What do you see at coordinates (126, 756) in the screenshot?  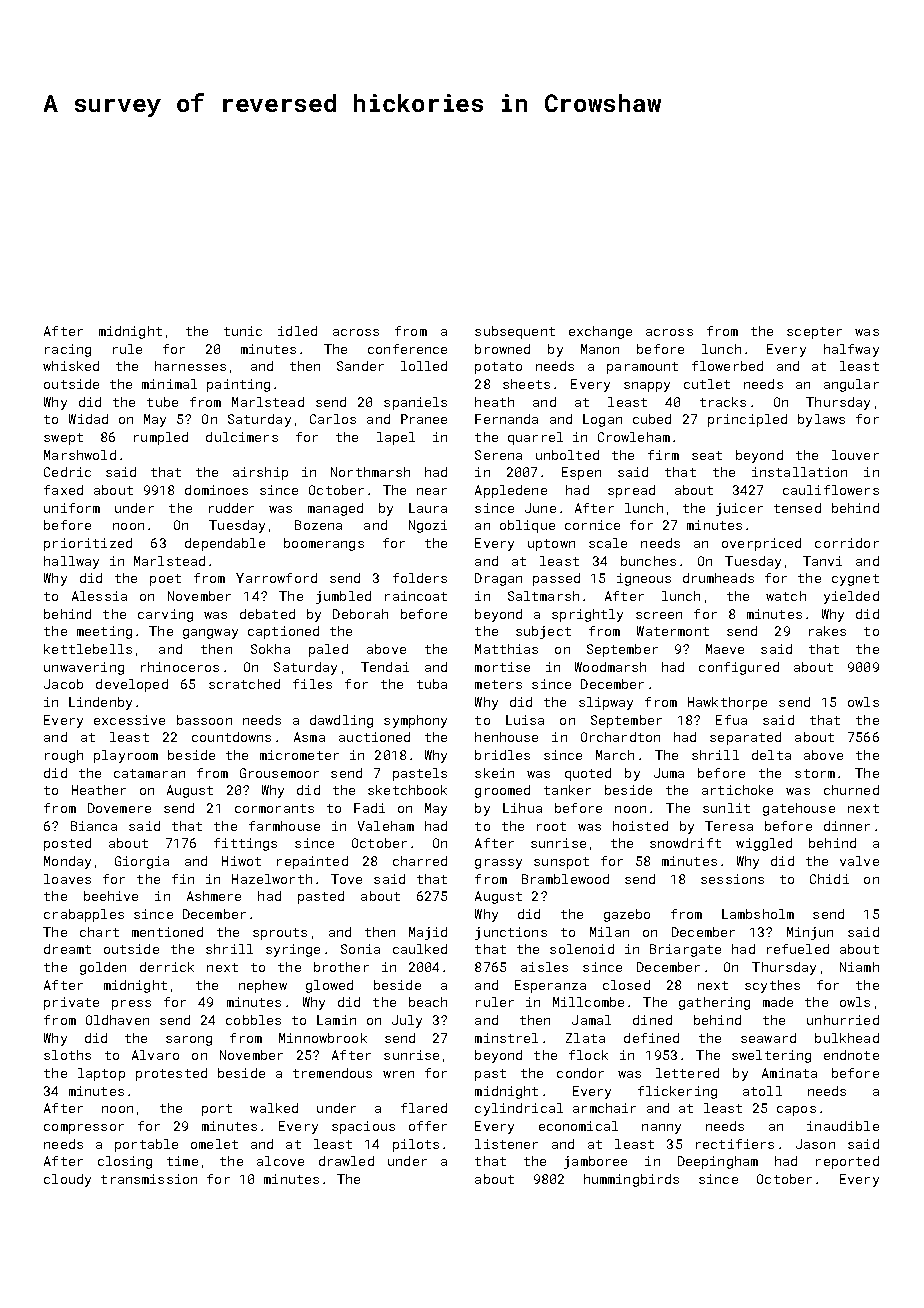 I see `playroom` at bounding box center [126, 756].
